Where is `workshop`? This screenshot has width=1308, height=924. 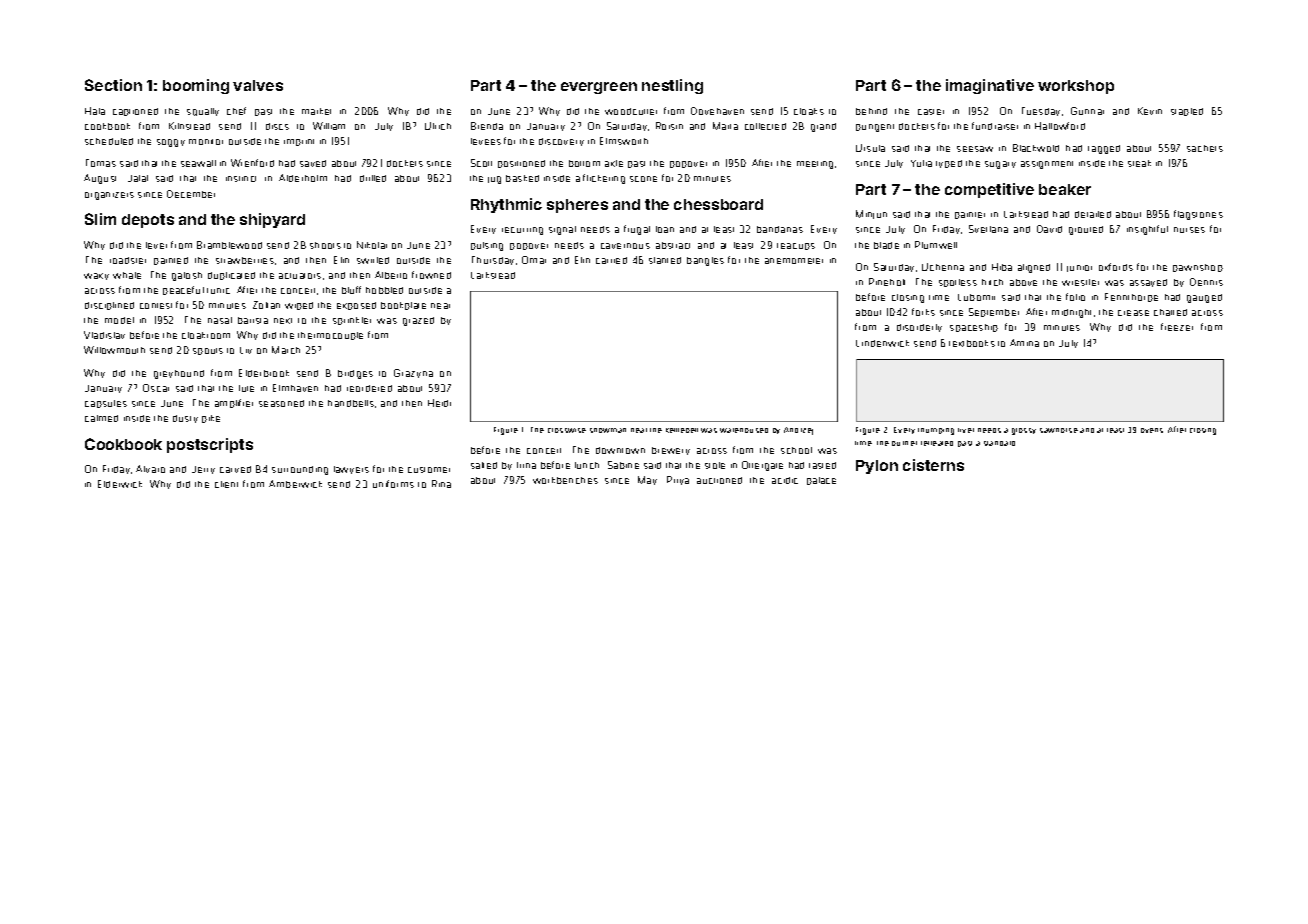 workshop is located at coordinates (1076, 87).
